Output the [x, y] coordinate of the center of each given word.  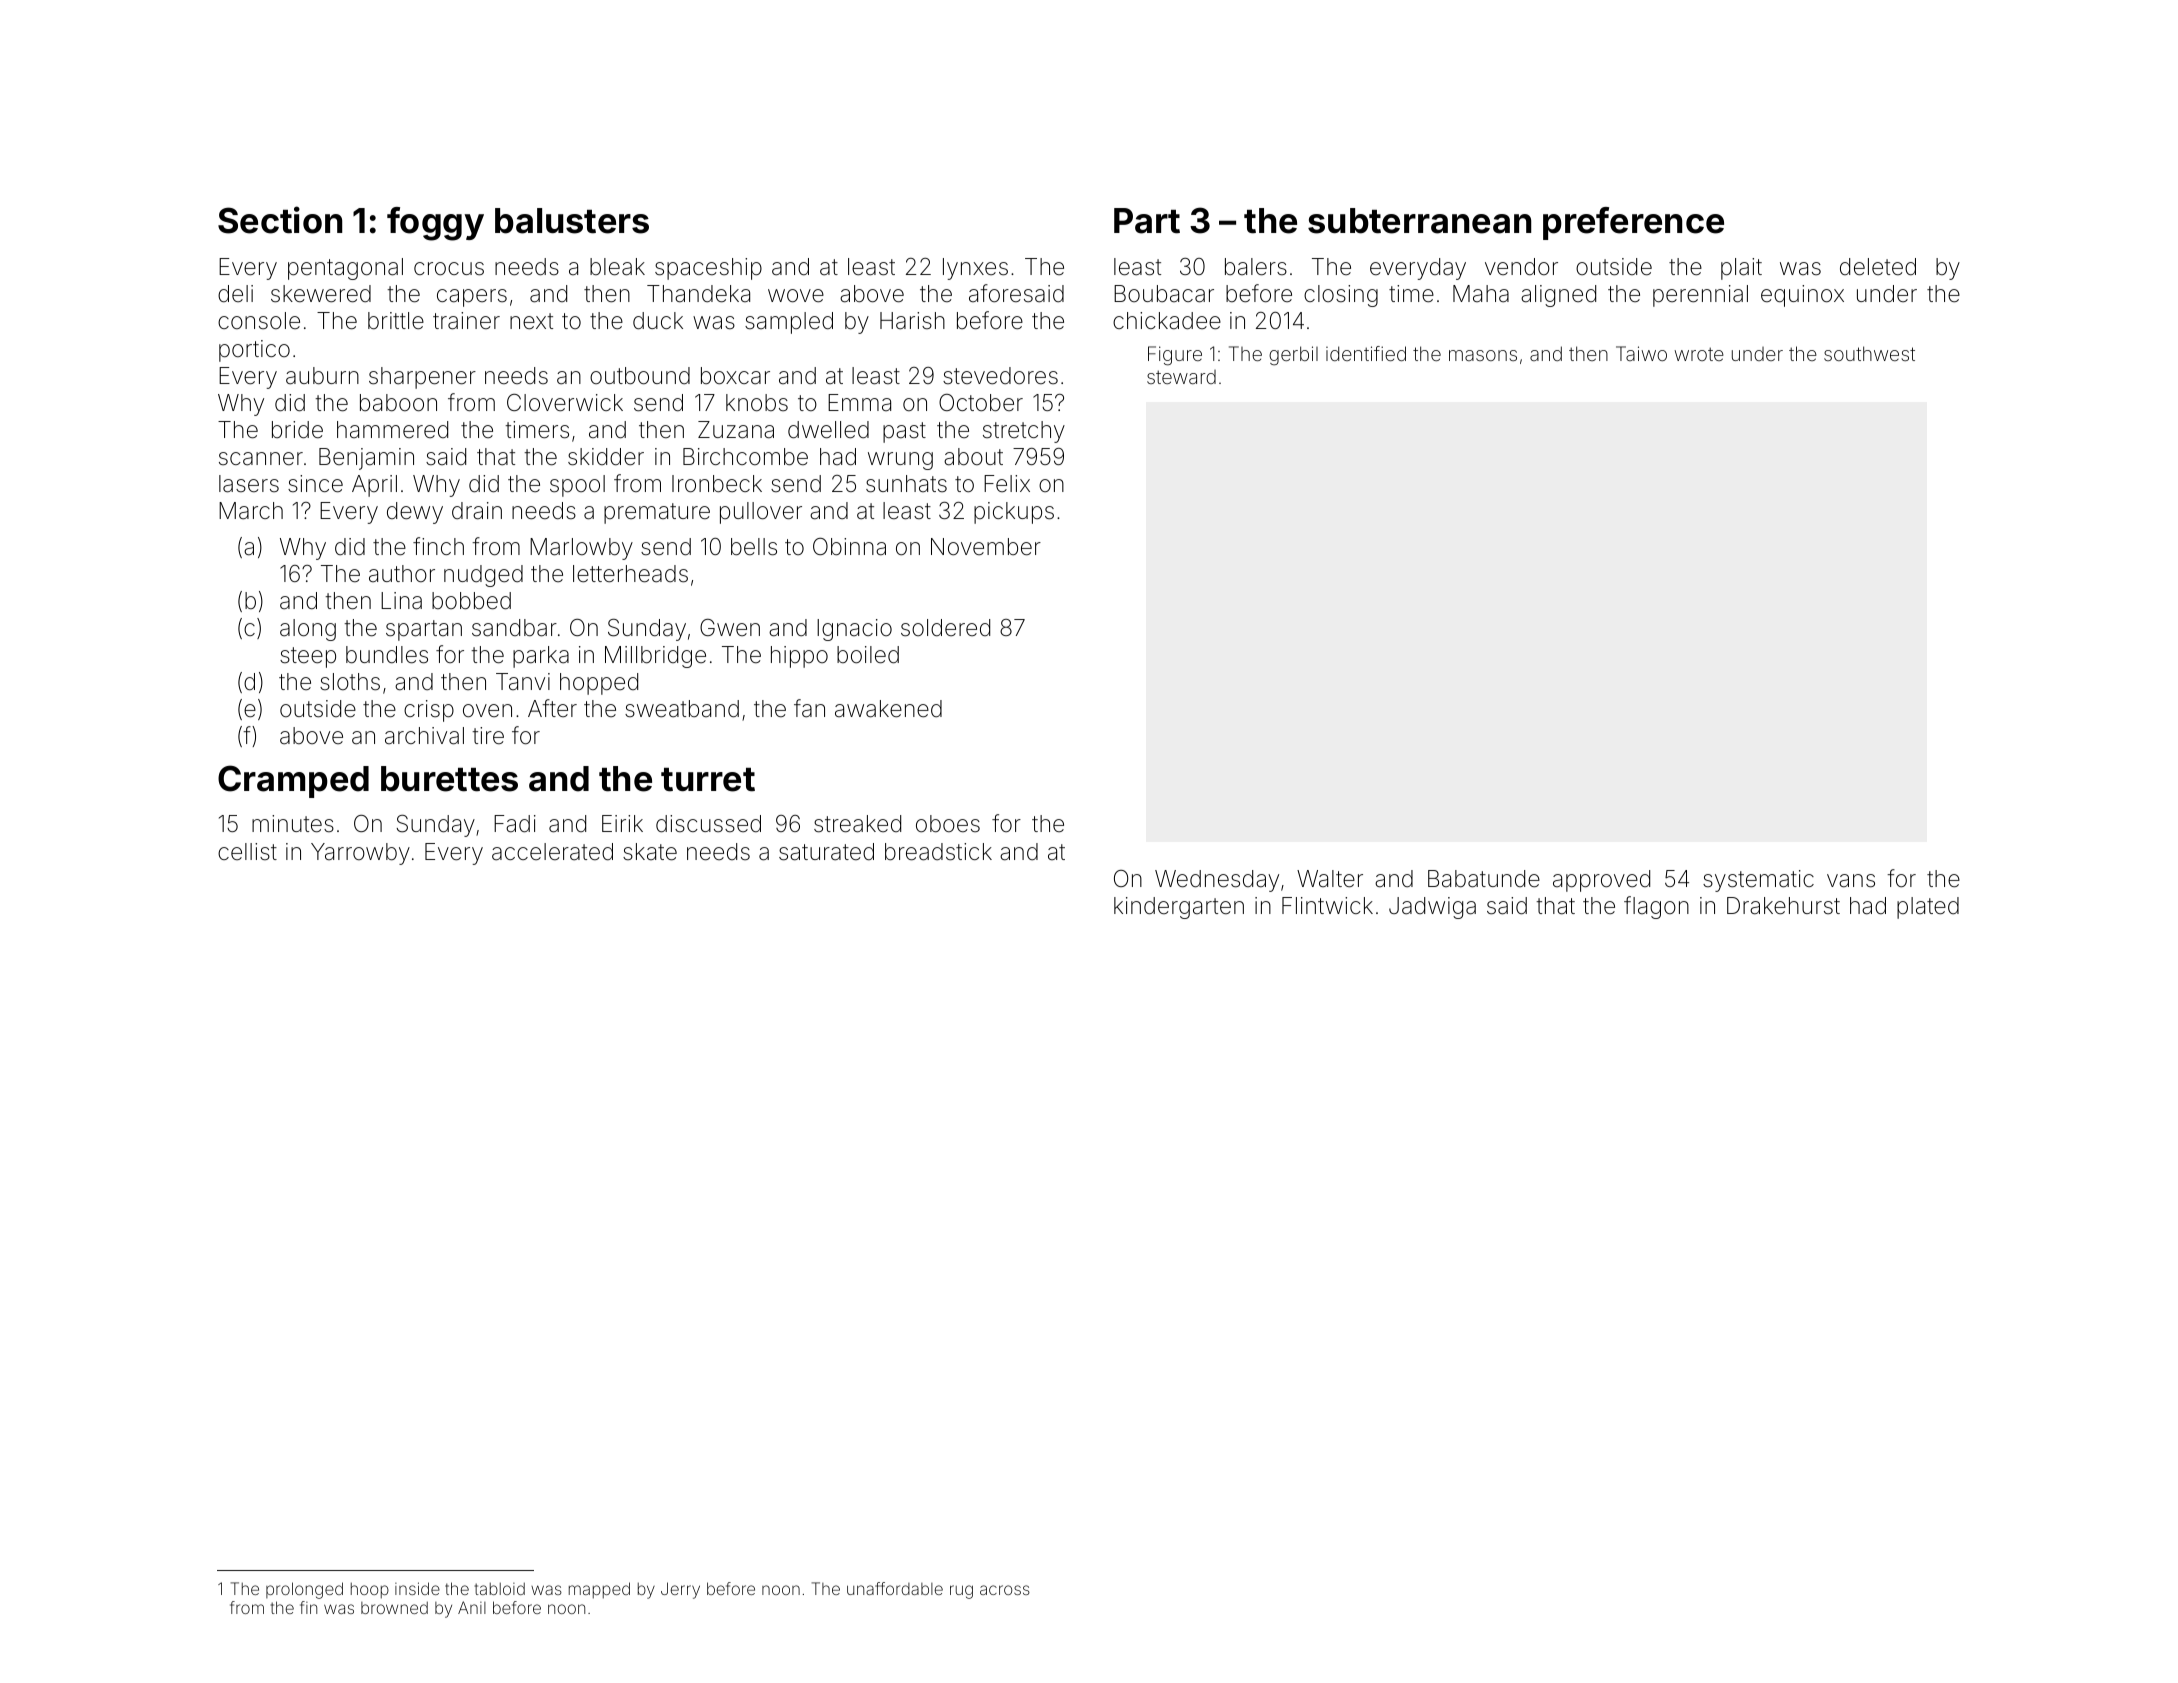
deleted [1878, 267]
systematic [1758, 881]
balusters [572, 221]
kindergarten [1179, 908]
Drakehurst [1783, 906]
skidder [606, 457]
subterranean [1419, 221]
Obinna [849, 547]
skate [650, 852]
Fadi [515, 824]
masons [1483, 355]
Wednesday [1217, 881]
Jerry [680, 1590]
